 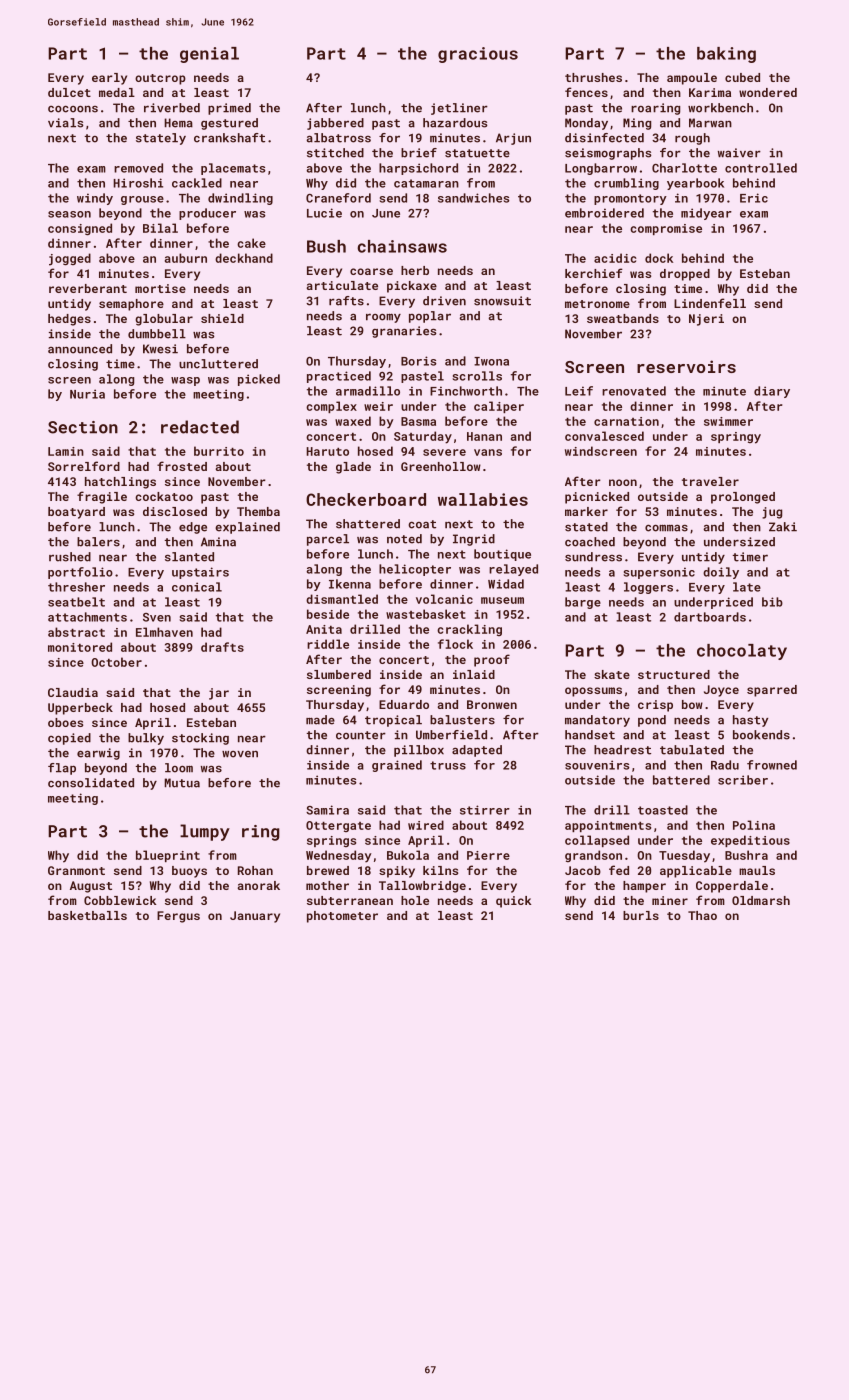 I want to click on baking, so click(x=726, y=55).
